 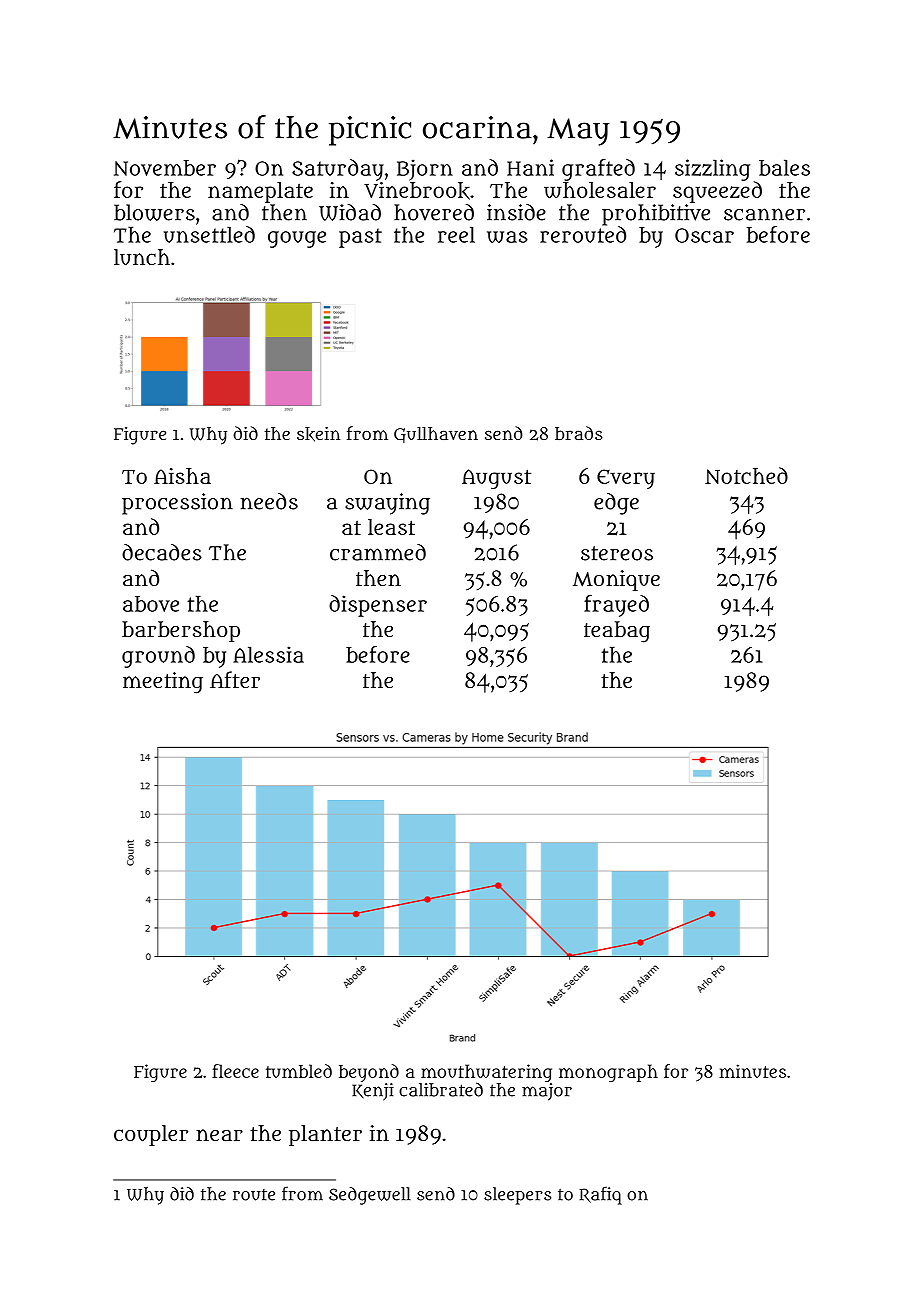 I want to click on tumbled, so click(x=299, y=1071).
